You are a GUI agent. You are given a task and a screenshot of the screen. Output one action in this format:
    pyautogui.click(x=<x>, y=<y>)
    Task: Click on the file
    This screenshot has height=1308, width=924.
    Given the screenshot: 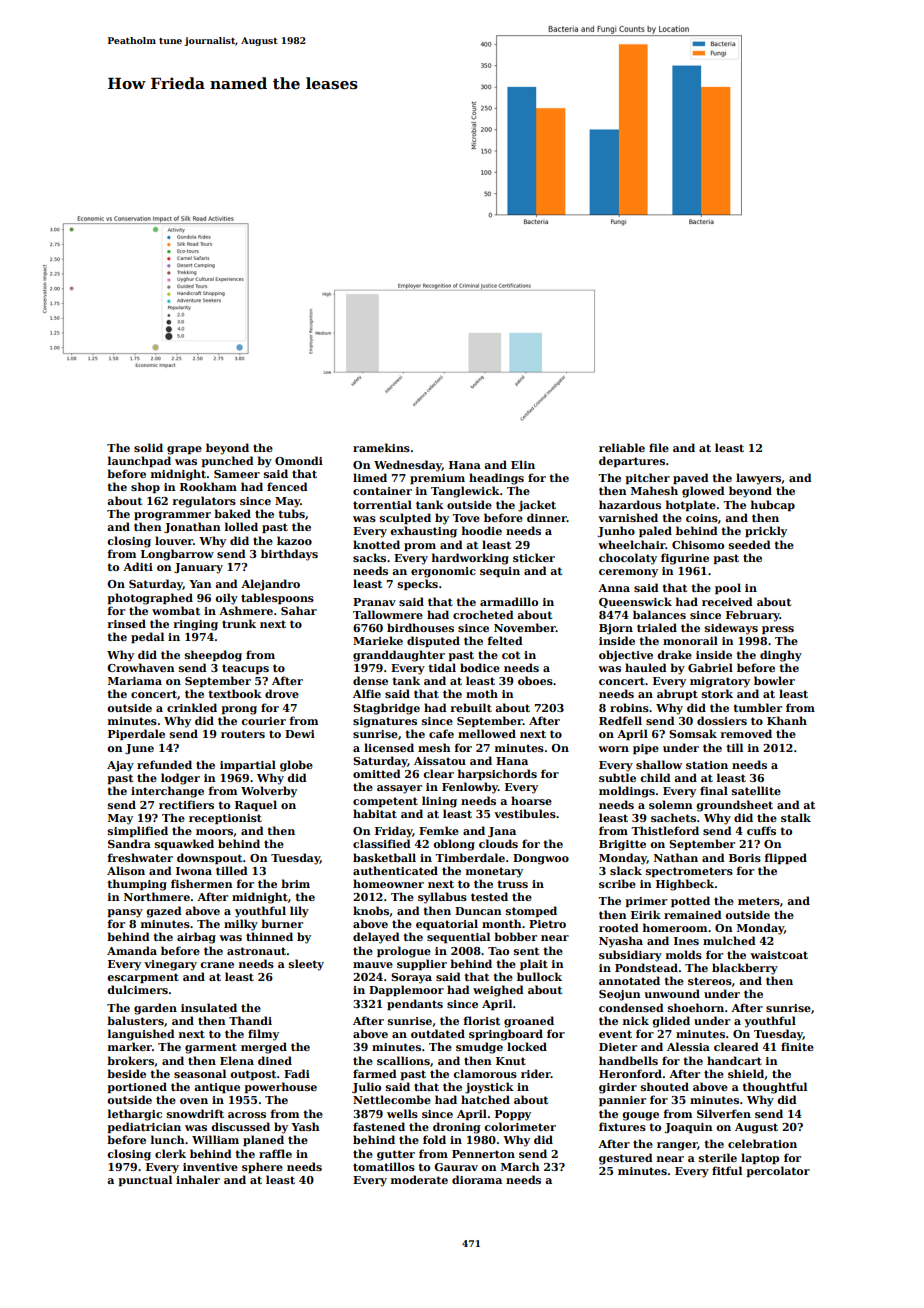 What is the action you would take?
    pyautogui.click(x=659, y=447)
